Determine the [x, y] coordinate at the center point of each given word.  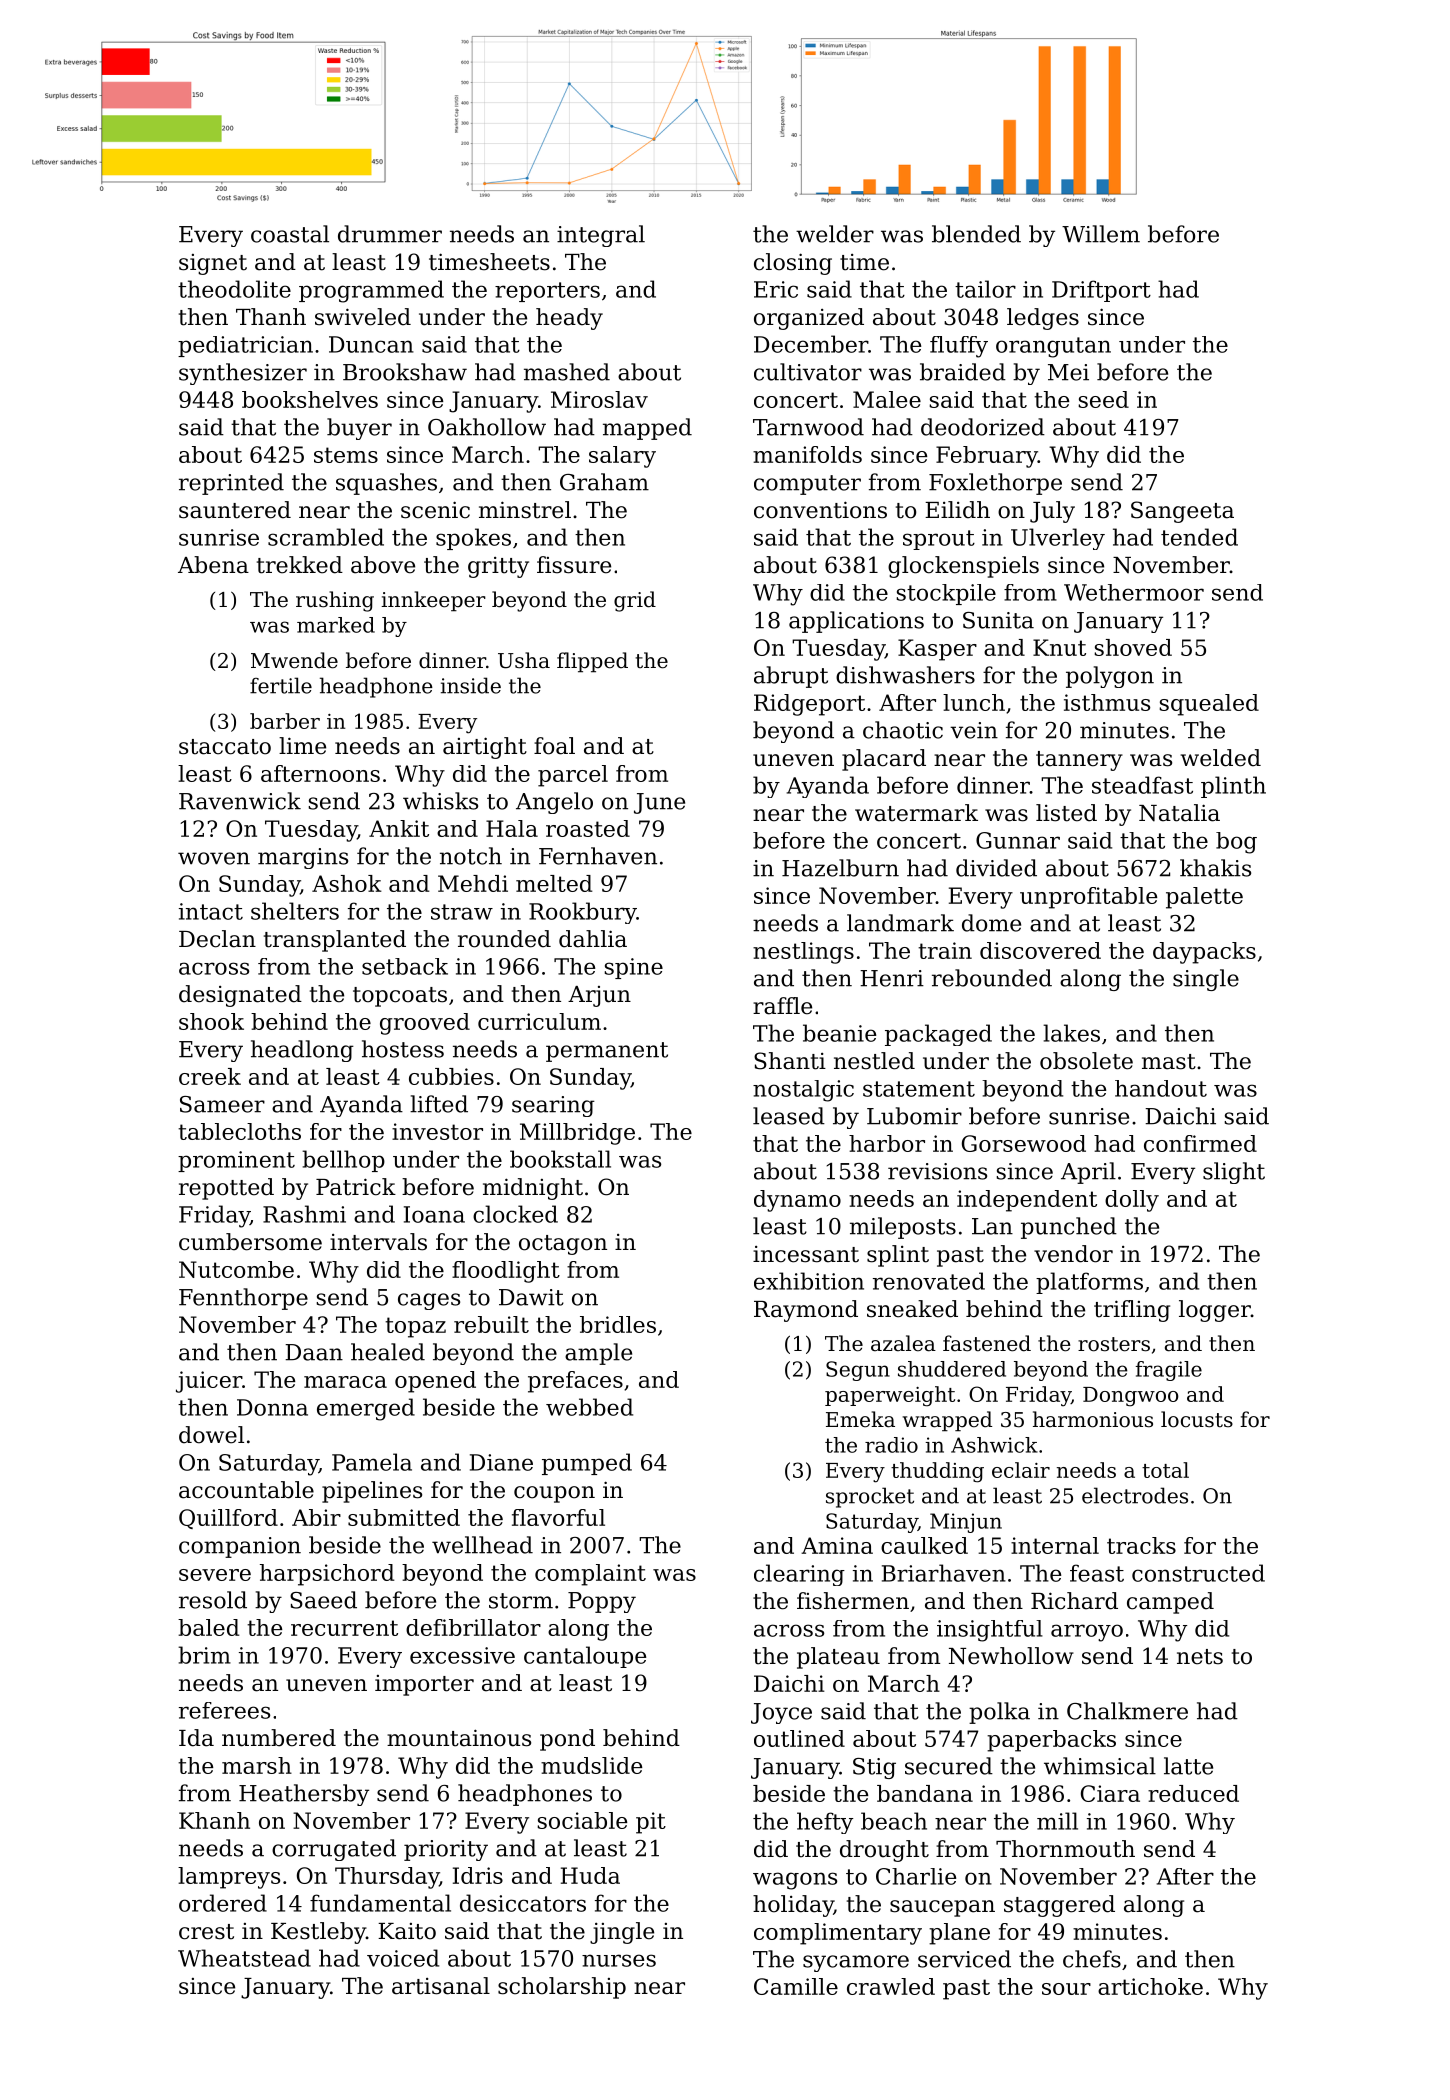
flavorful [558, 1517]
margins [303, 858]
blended [976, 234]
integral [601, 236]
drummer [390, 234]
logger [1215, 1311]
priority [446, 1850]
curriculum [539, 1021]
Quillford [228, 1519]
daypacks [1204, 953]
